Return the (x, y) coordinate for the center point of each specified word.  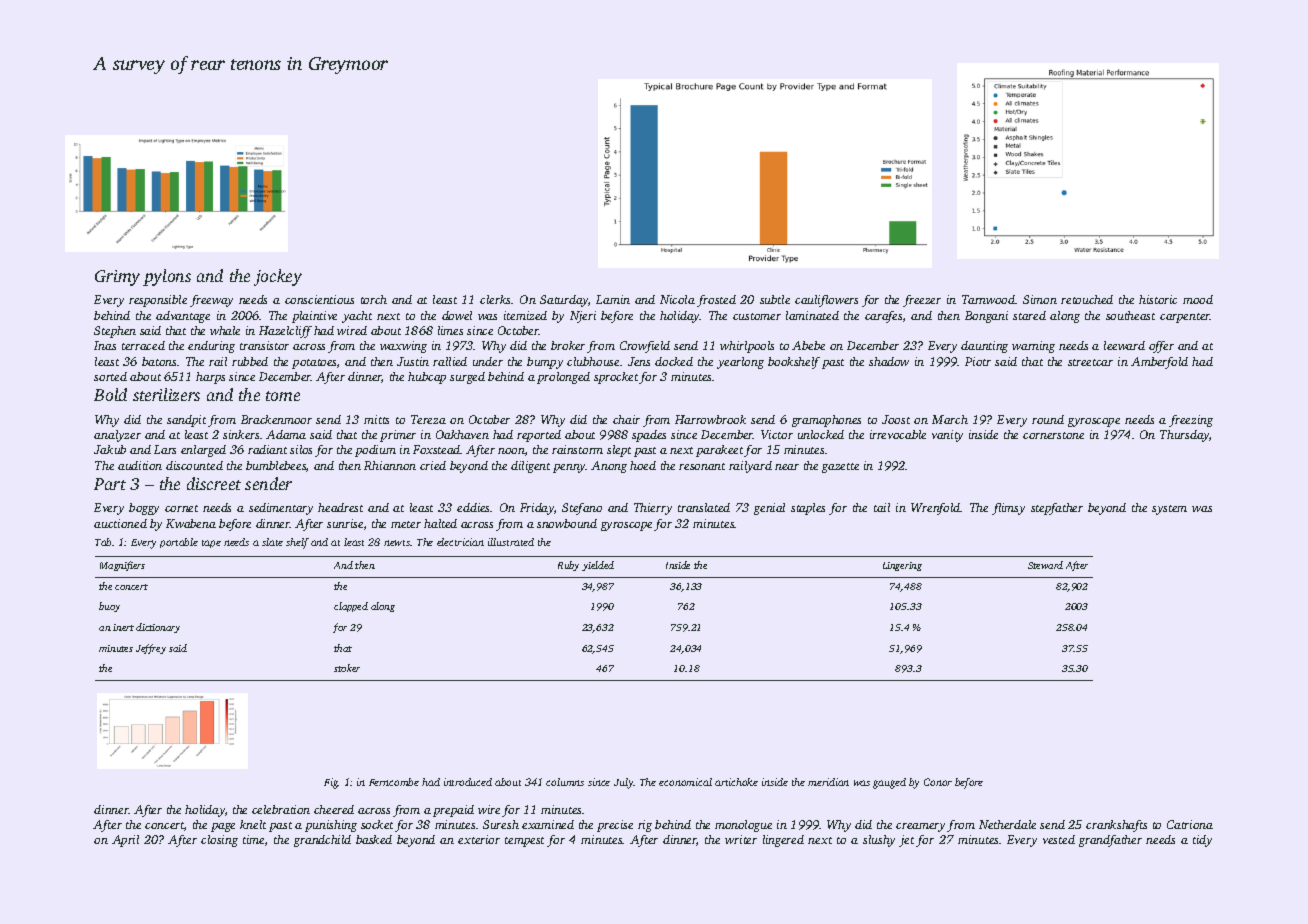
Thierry (653, 509)
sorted (110, 376)
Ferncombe (394, 782)
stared (1029, 315)
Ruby (568, 566)
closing (219, 841)
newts (397, 543)
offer (1161, 347)
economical (685, 782)
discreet (214, 483)
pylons (167, 277)
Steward (1045, 565)
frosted (716, 301)
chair (626, 419)
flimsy (1008, 509)
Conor (938, 782)
